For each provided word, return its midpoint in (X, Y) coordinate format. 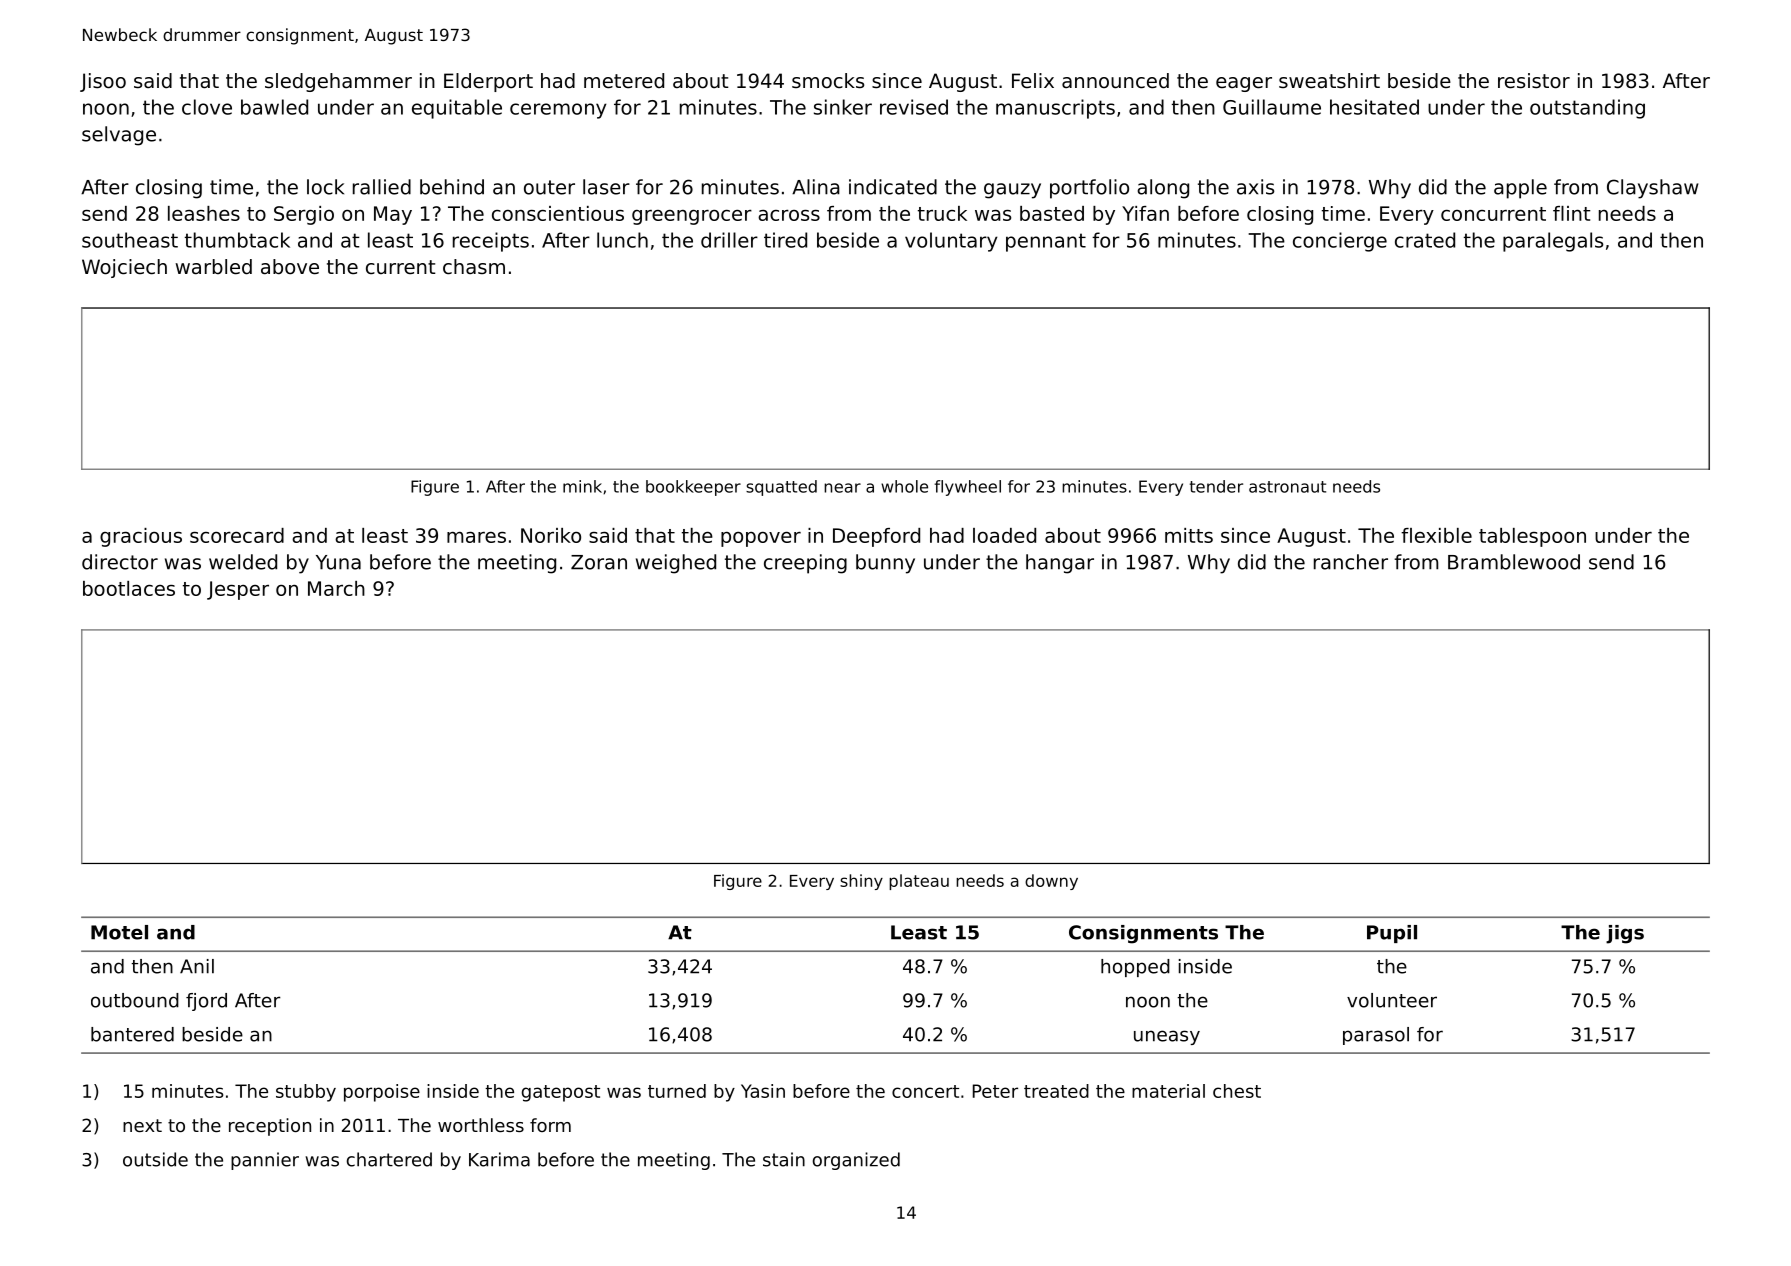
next (142, 1125)
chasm (474, 267)
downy (1051, 882)
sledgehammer (338, 82)
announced (1115, 81)
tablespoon (1532, 537)
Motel (119, 932)
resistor (1534, 81)
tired (785, 240)
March (336, 588)
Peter (995, 1091)
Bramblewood (1514, 562)
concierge (1340, 242)
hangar (1060, 564)
